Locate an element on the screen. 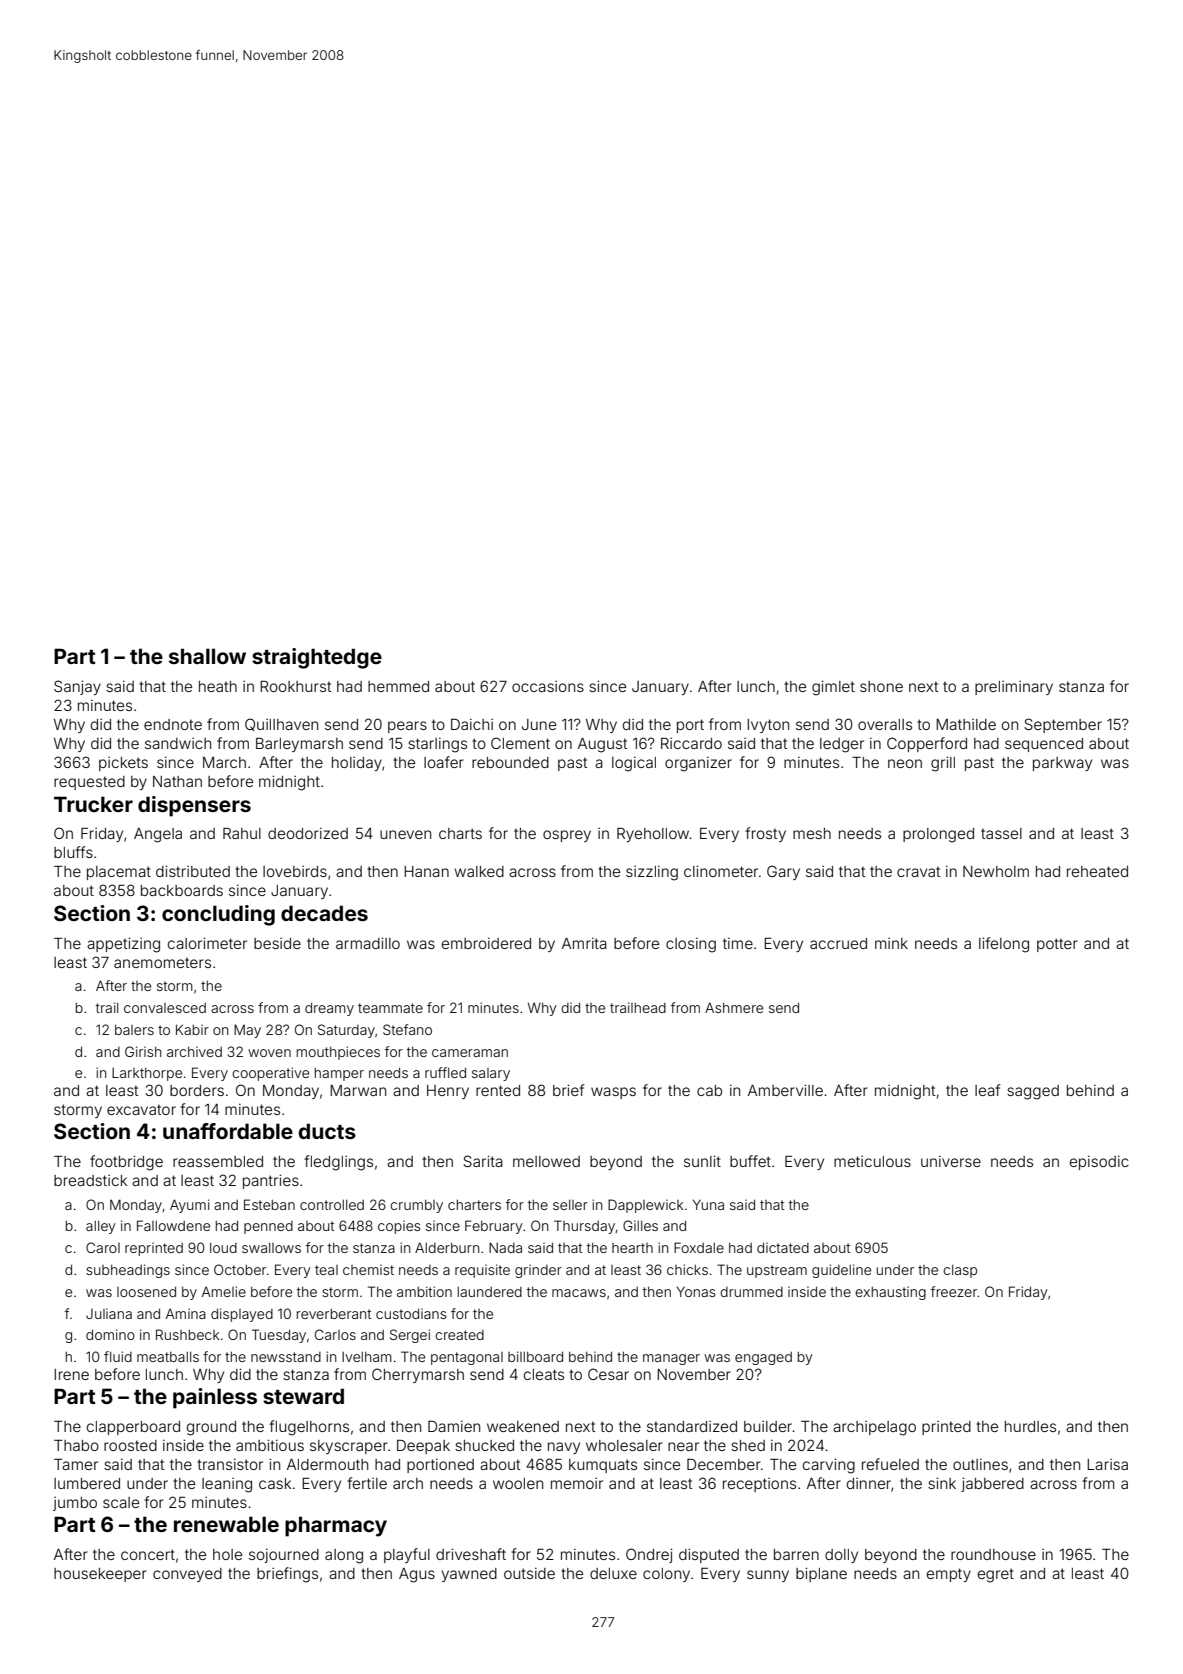 The height and width of the screenshot is (1674, 1183). shallow is located at coordinates (207, 656).
